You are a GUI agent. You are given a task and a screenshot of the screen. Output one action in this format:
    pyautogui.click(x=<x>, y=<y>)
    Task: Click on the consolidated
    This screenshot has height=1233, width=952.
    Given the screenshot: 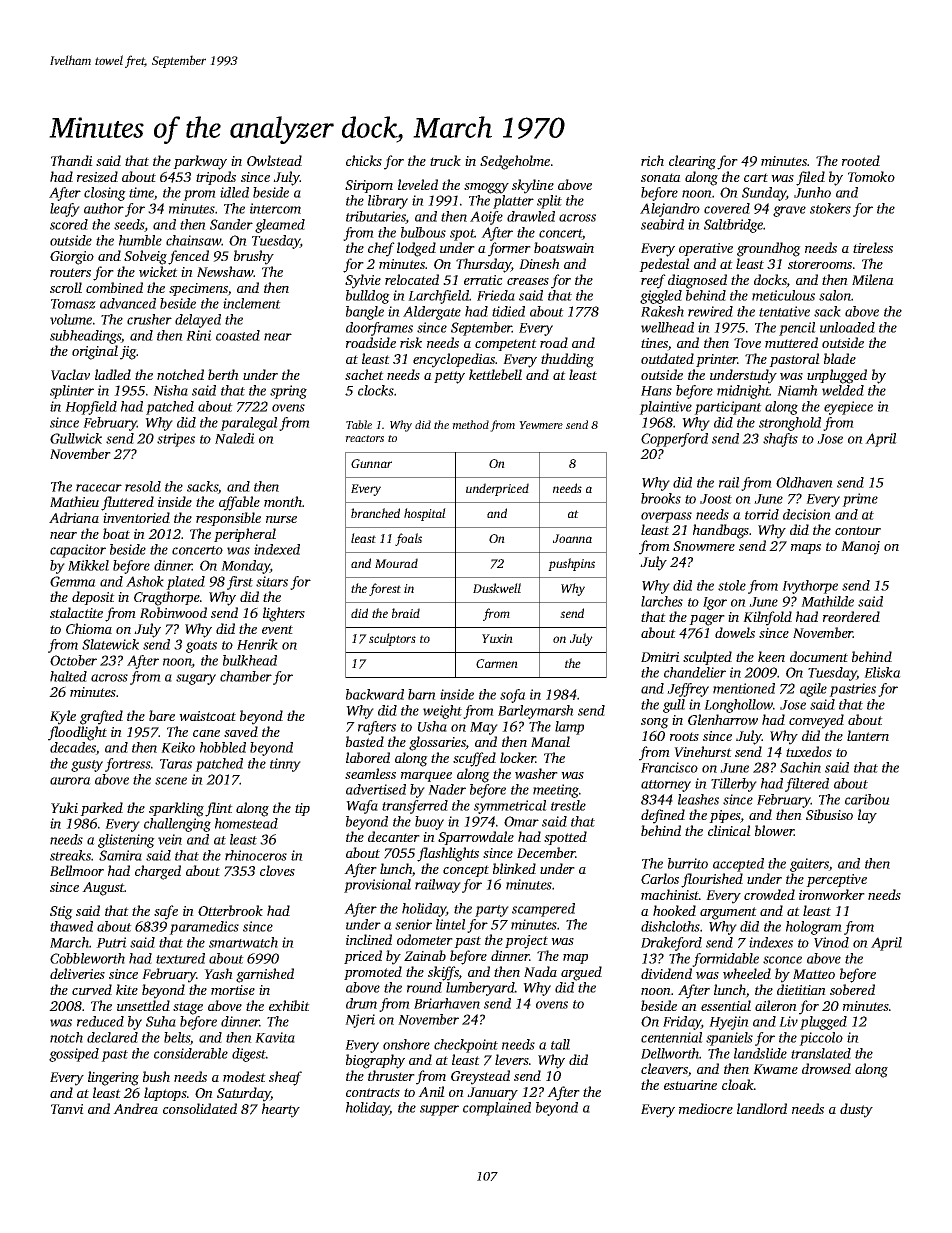 What is the action you would take?
    pyautogui.click(x=200, y=1108)
